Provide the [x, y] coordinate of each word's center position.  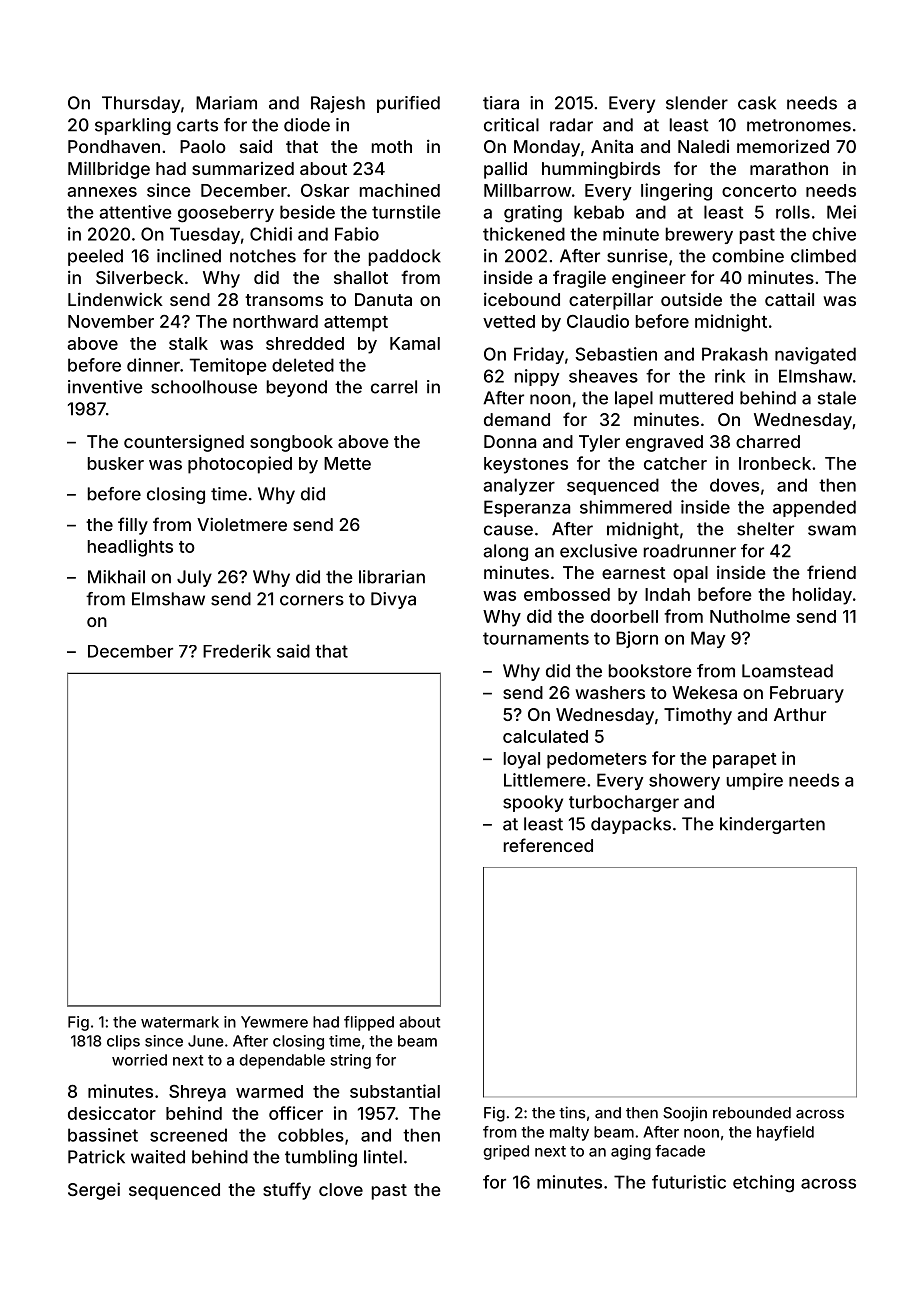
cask [757, 103]
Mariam [226, 103]
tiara [501, 103]
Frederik [237, 651]
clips [123, 1042]
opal [690, 574]
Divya [393, 600]
